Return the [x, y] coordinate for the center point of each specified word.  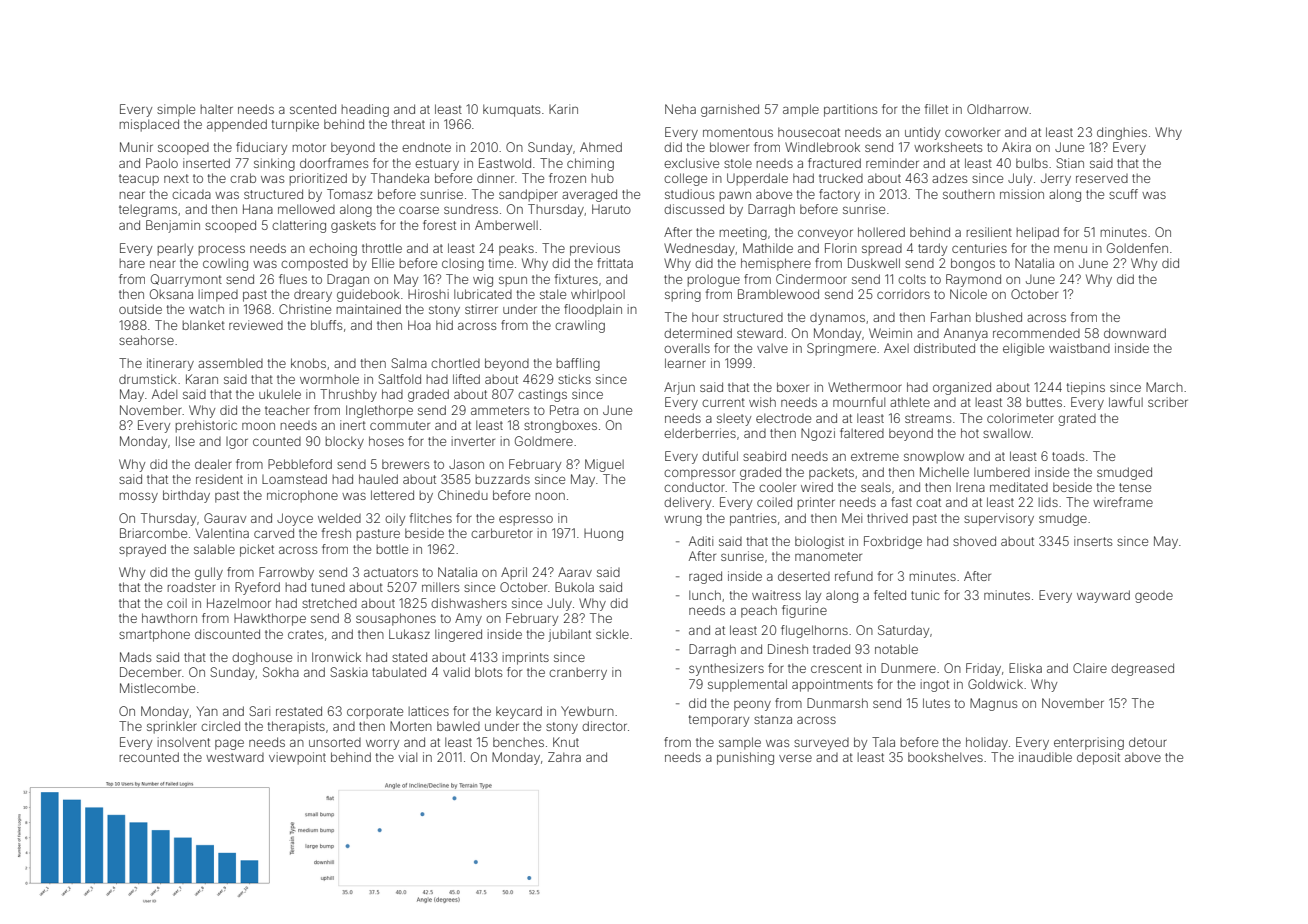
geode [1154, 597]
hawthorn [169, 618]
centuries [979, 248]
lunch [705, 595]
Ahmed [601, 147]
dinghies [1122, 133]
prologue [714, 281]
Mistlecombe [157, 688]
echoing [333, 249]
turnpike [295, 125]
